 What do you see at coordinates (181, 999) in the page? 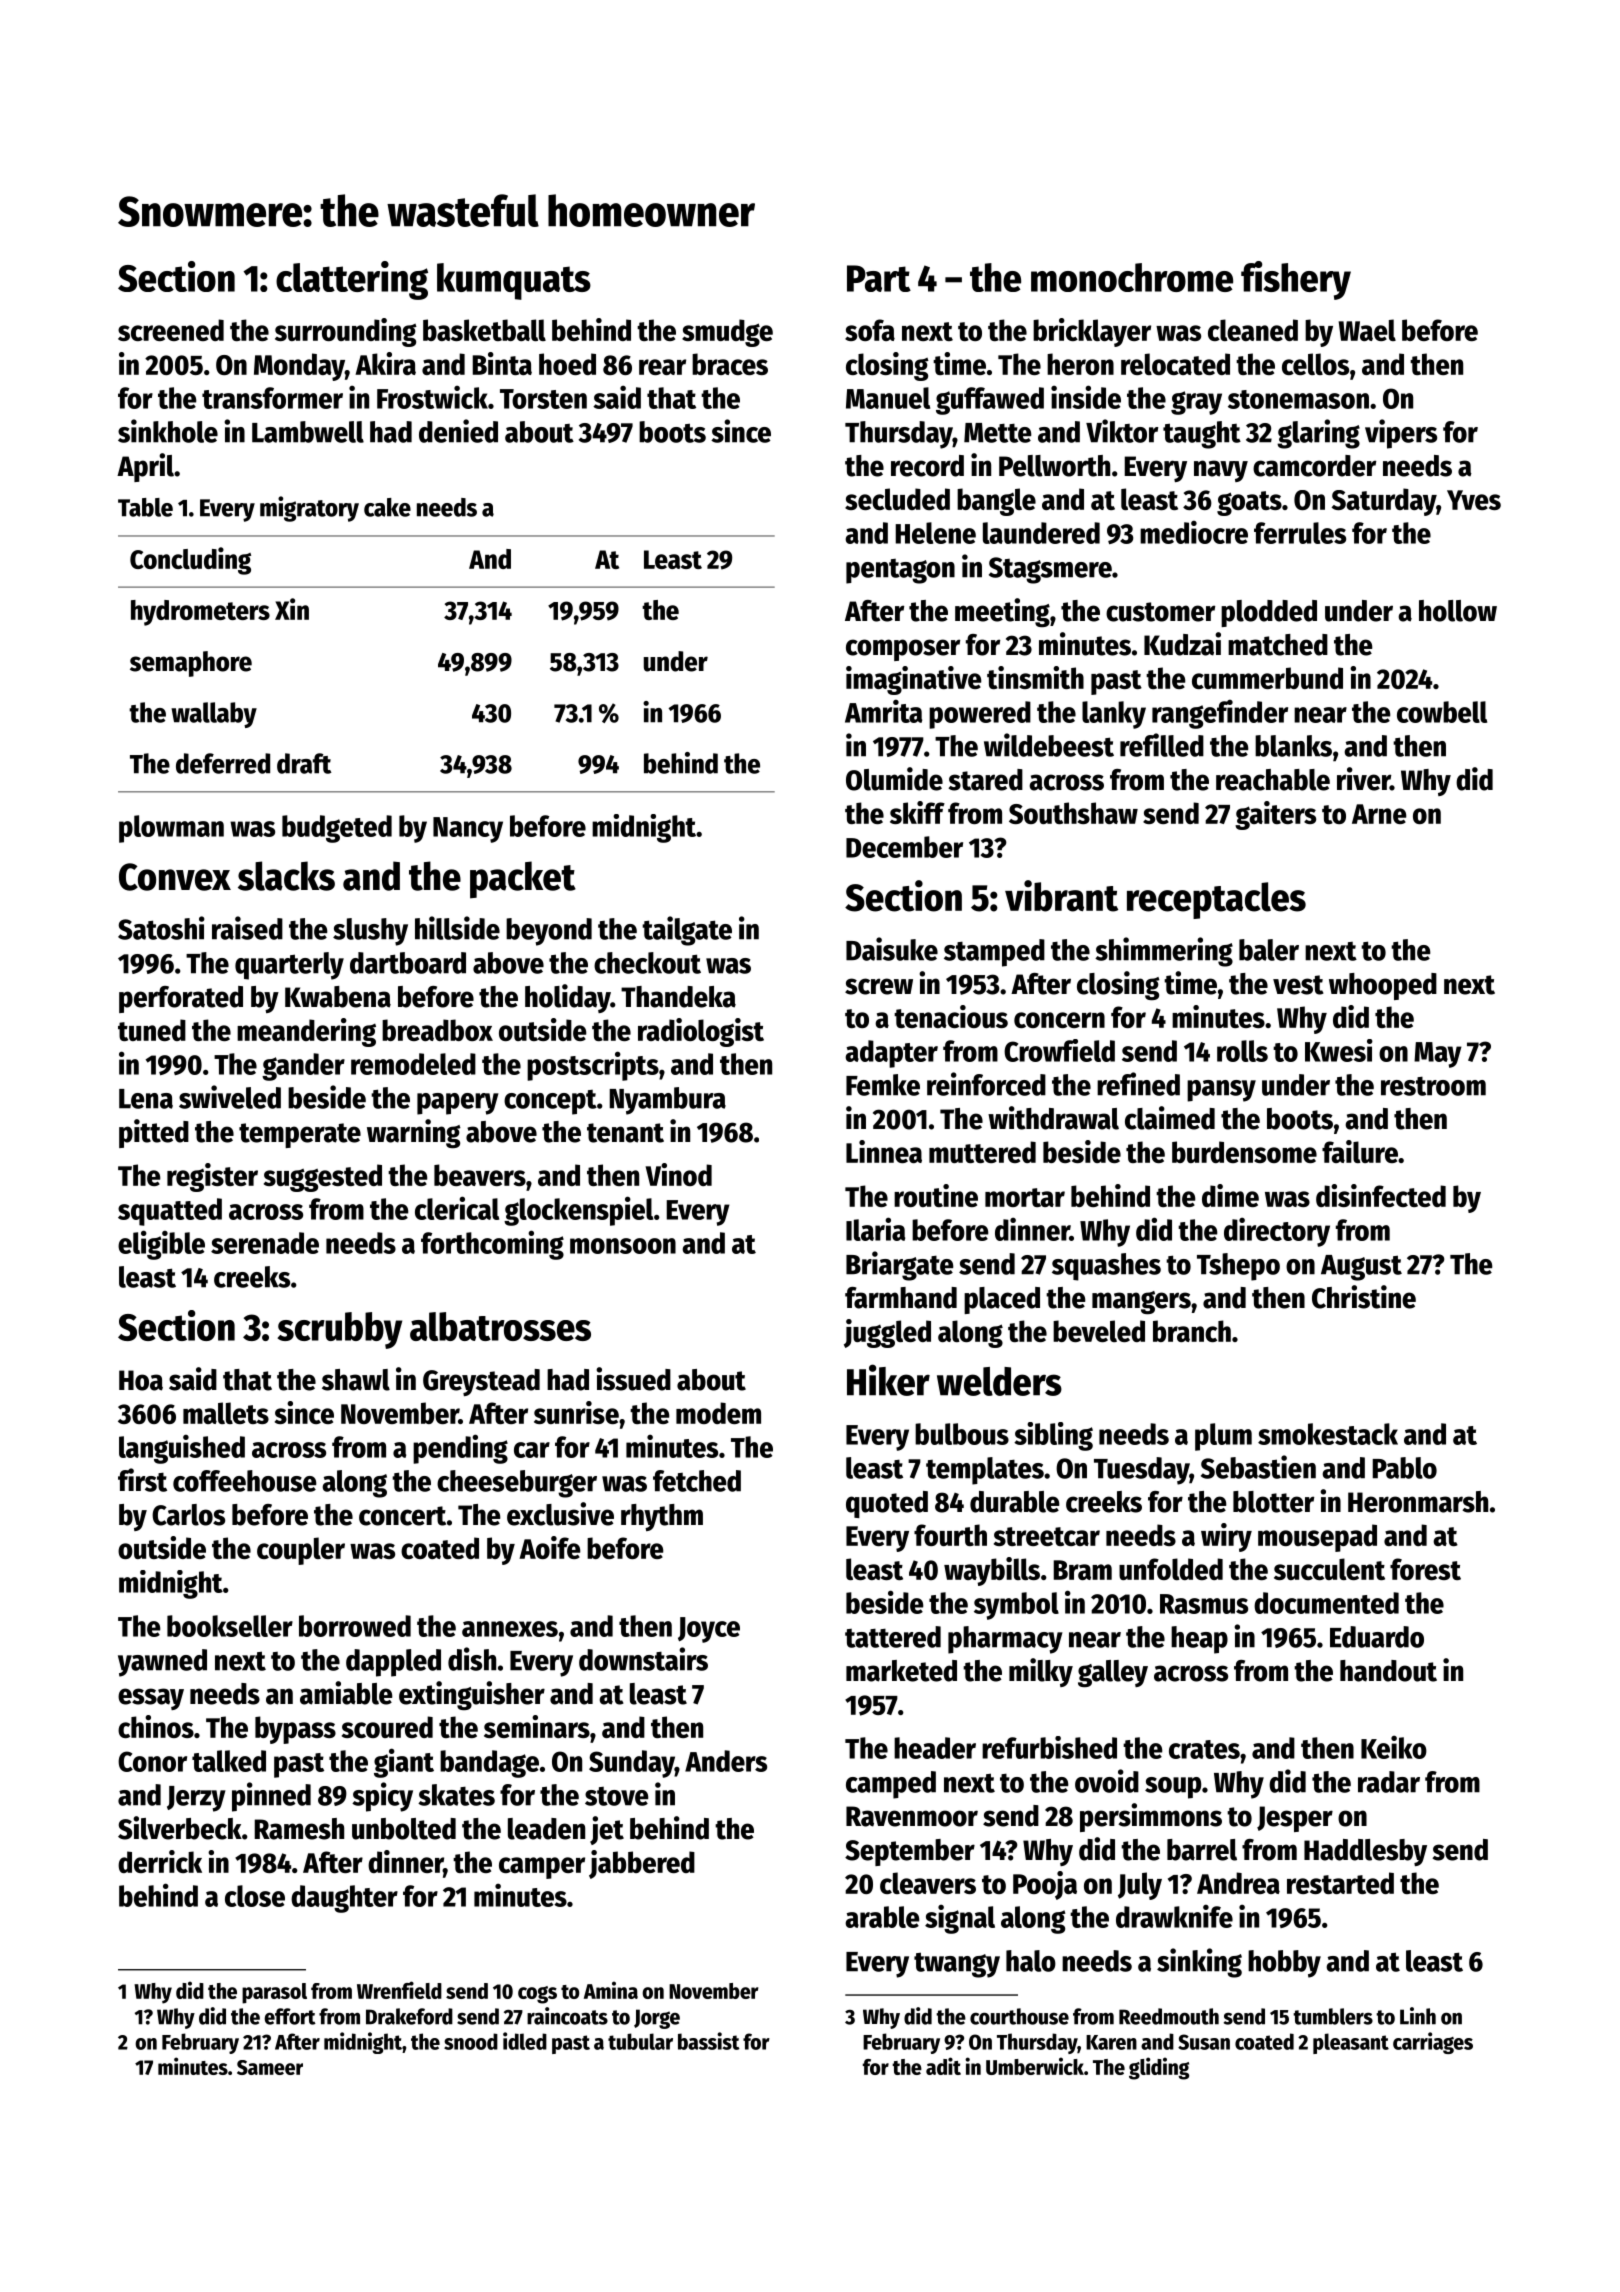
I see `perforated` at bounding box center [181, 999].
